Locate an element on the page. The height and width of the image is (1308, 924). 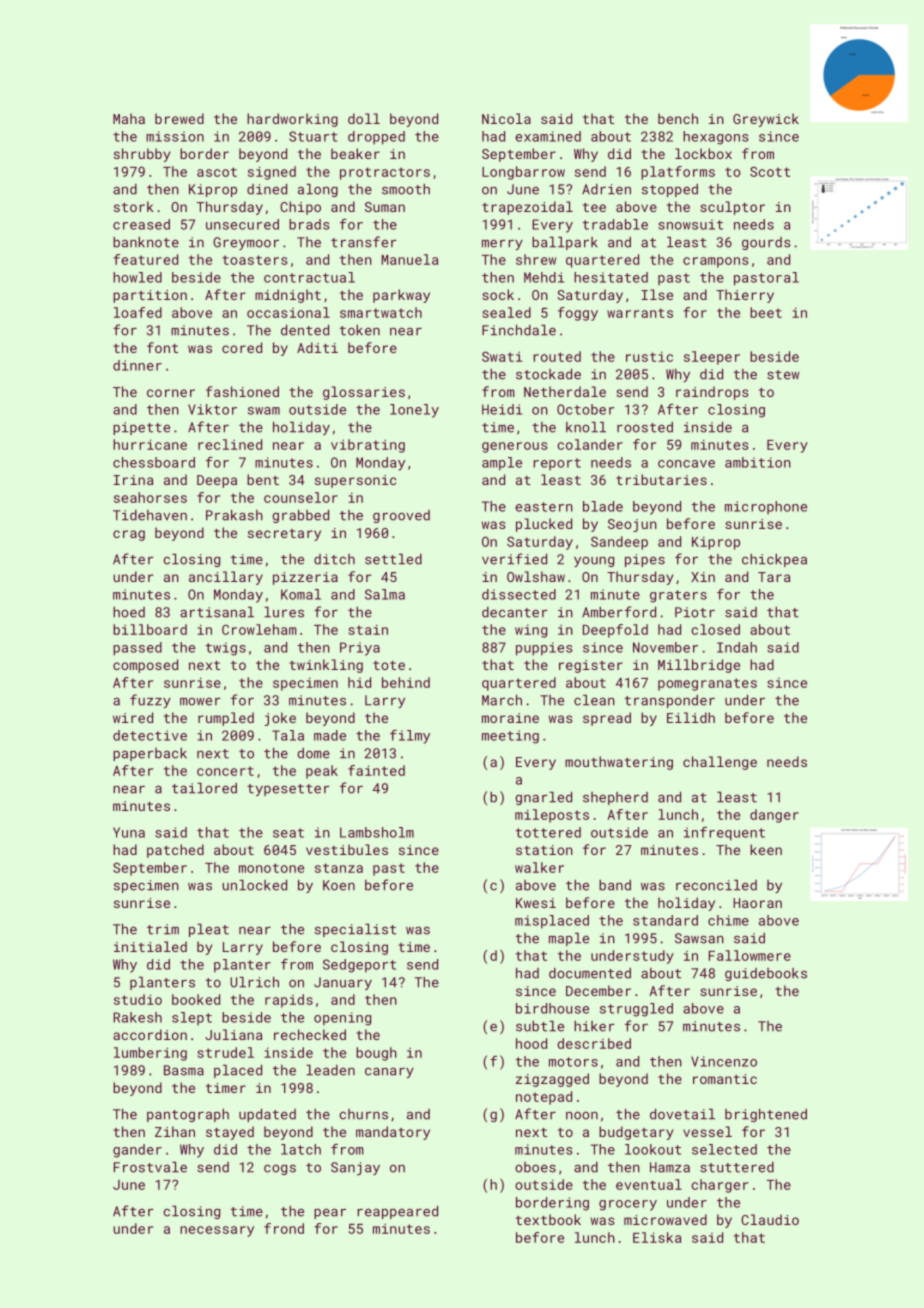
rapids is located at coordinates (289, 1001).
